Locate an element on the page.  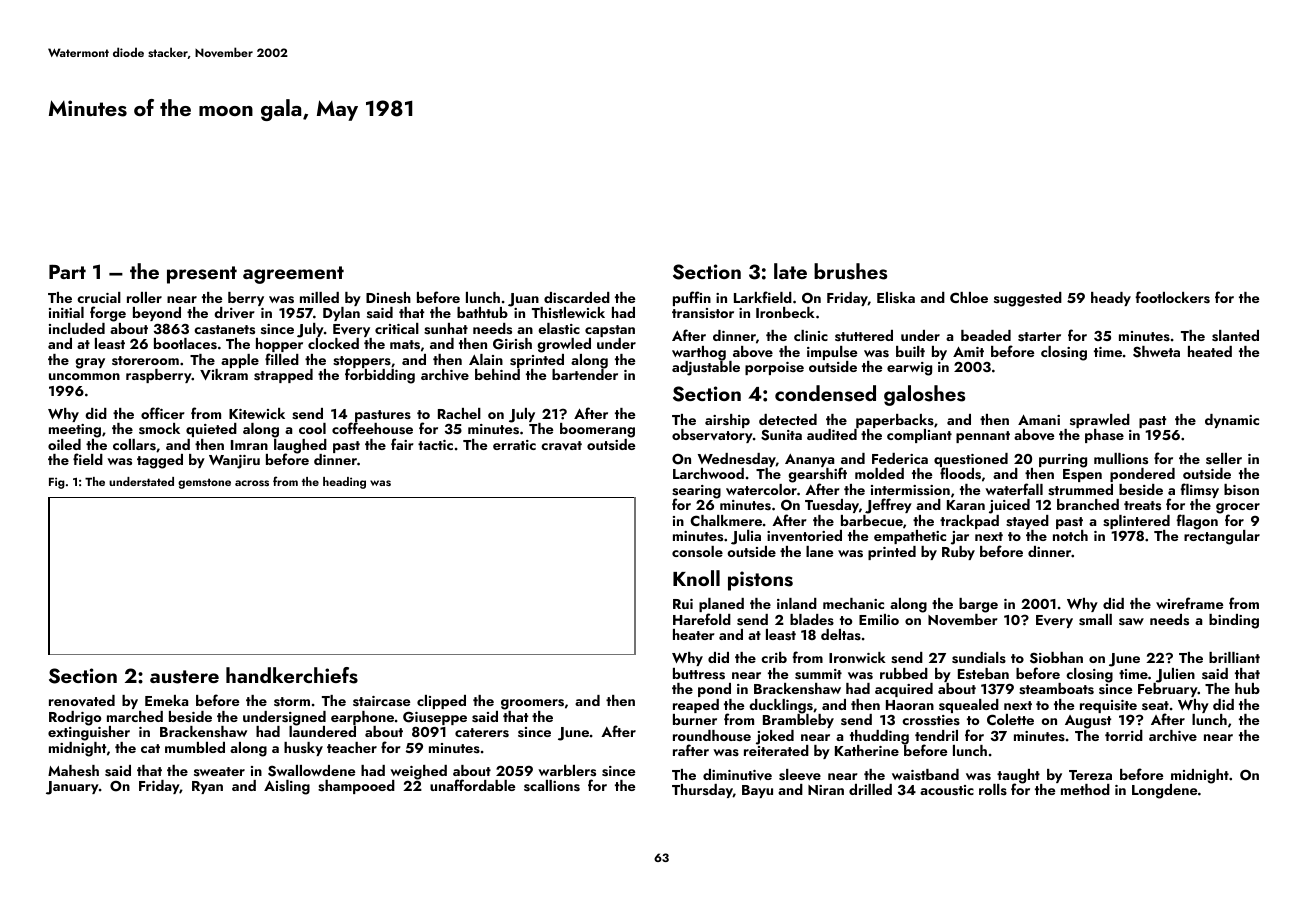
handkerchiefs is located at coordinates (292, 675).
